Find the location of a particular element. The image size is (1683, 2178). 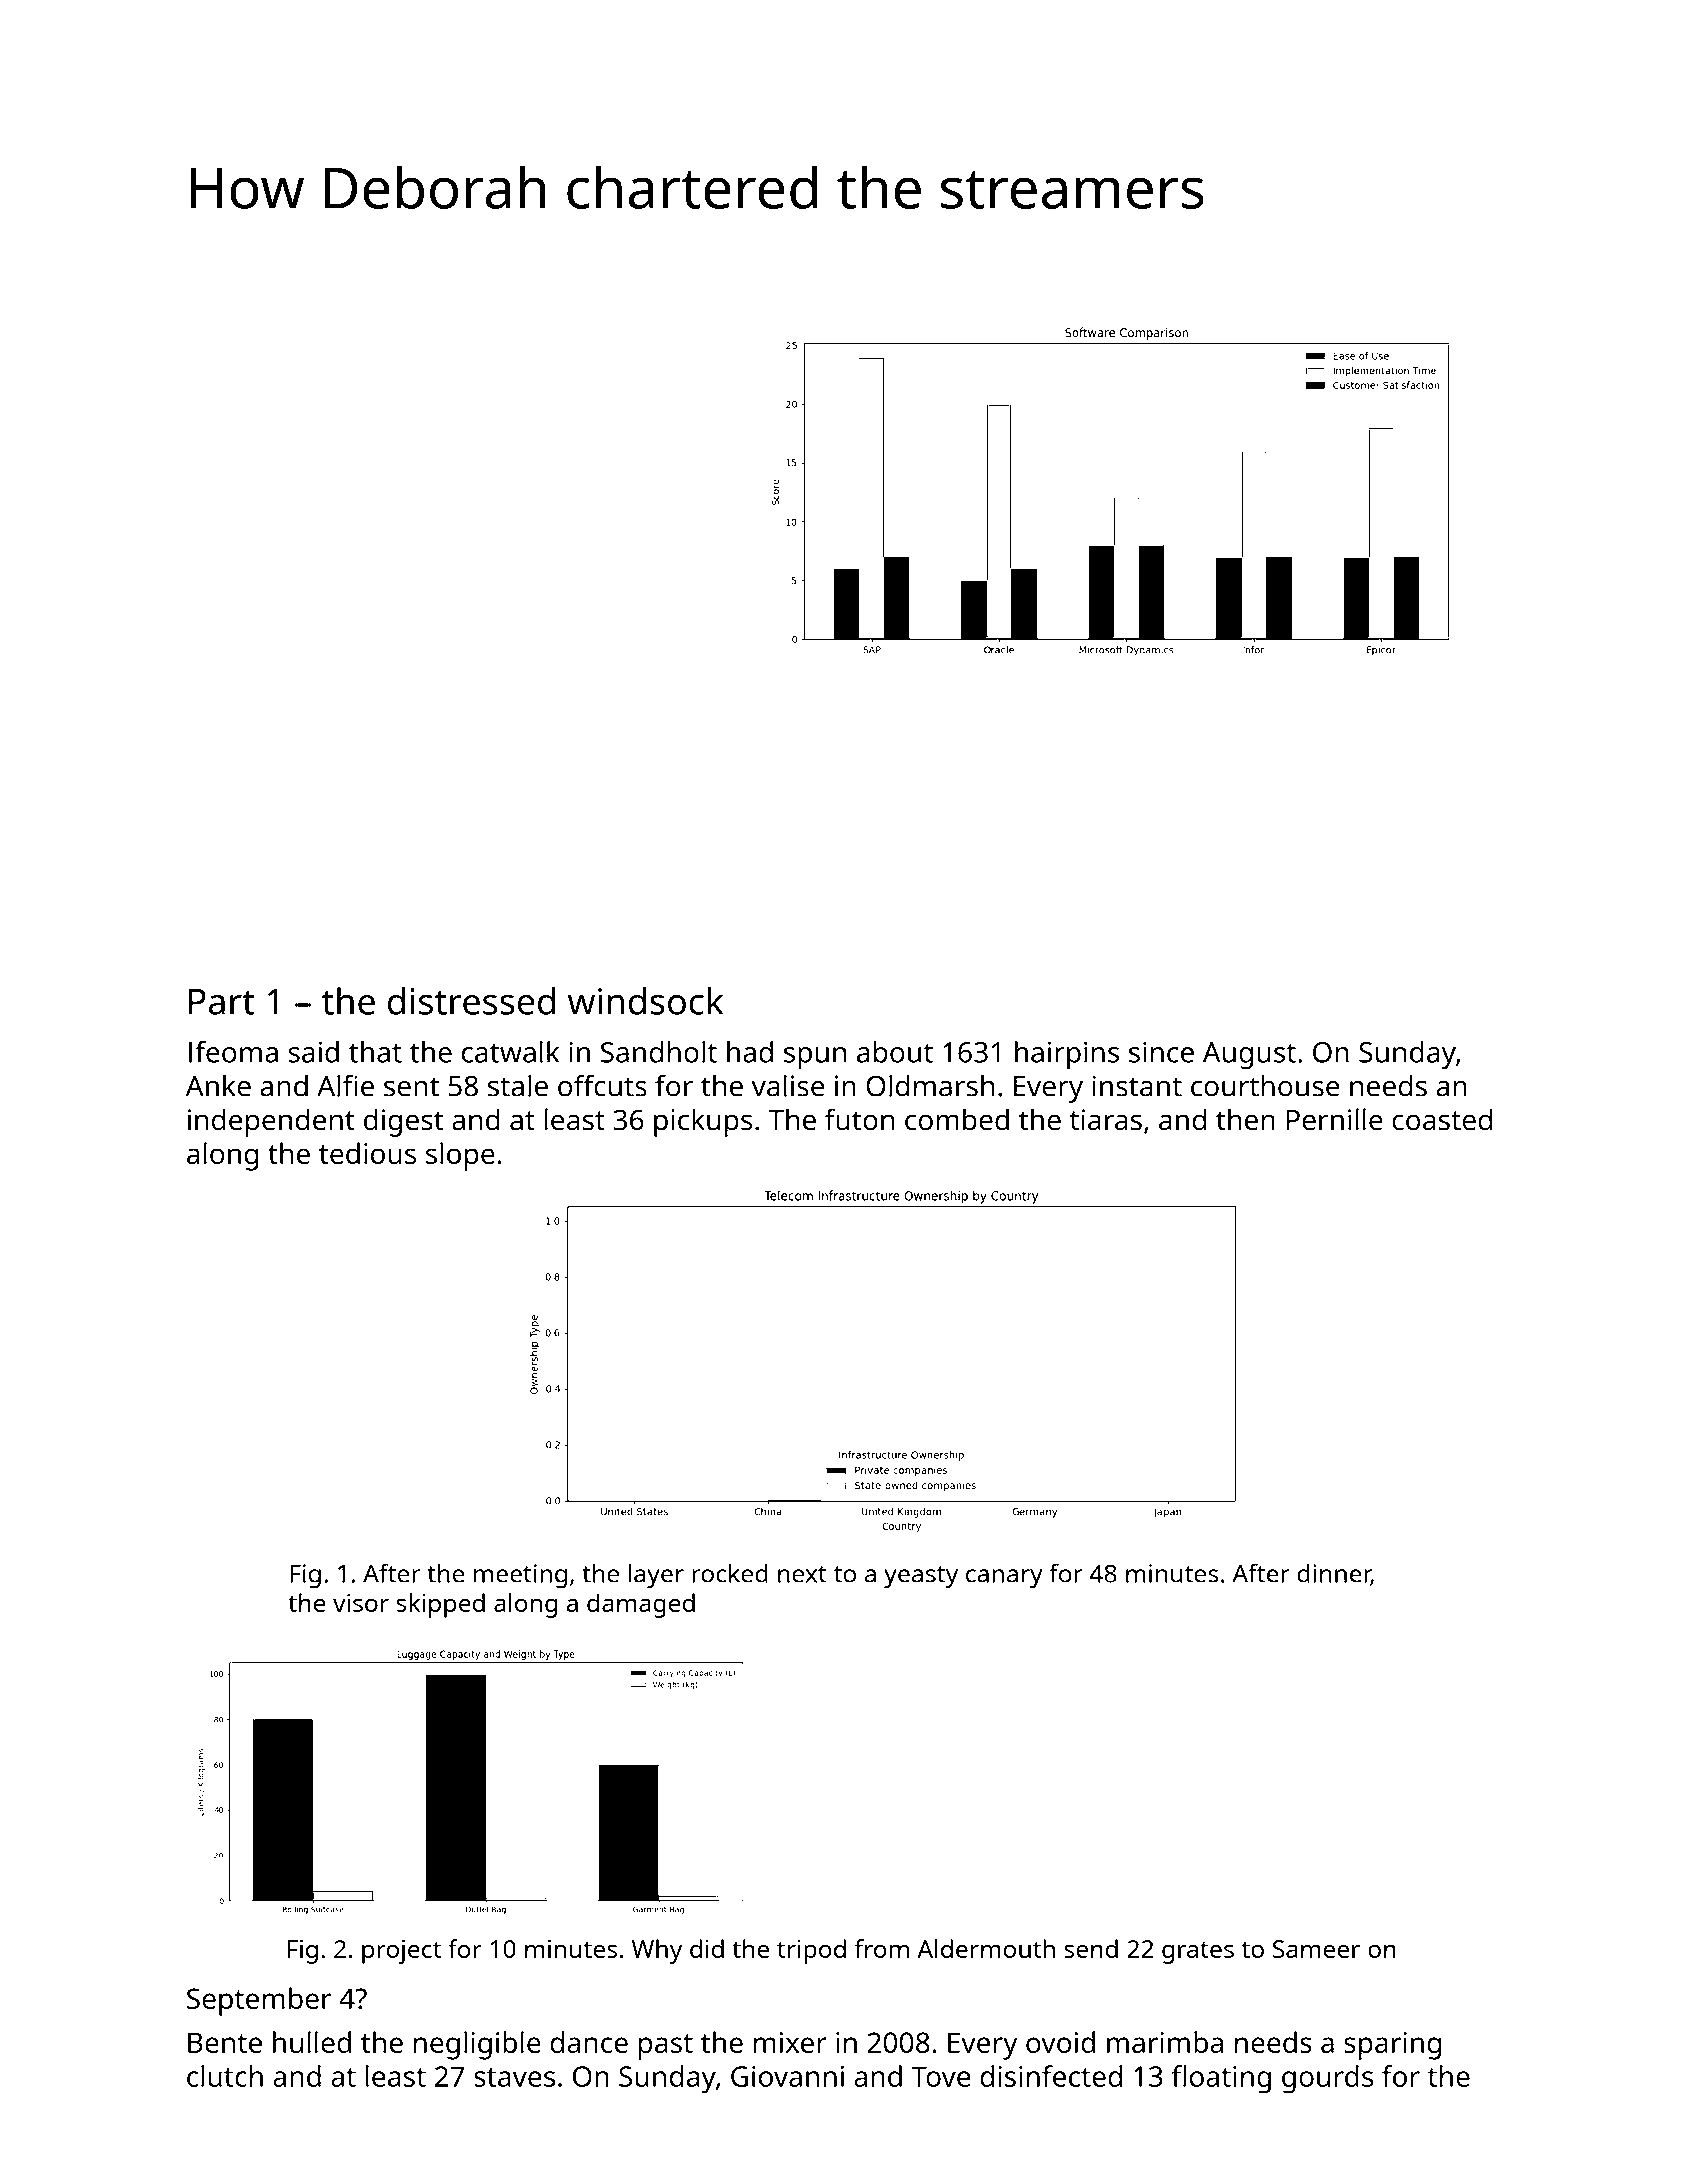

dinner is located at coordinates (1334, 1574).
